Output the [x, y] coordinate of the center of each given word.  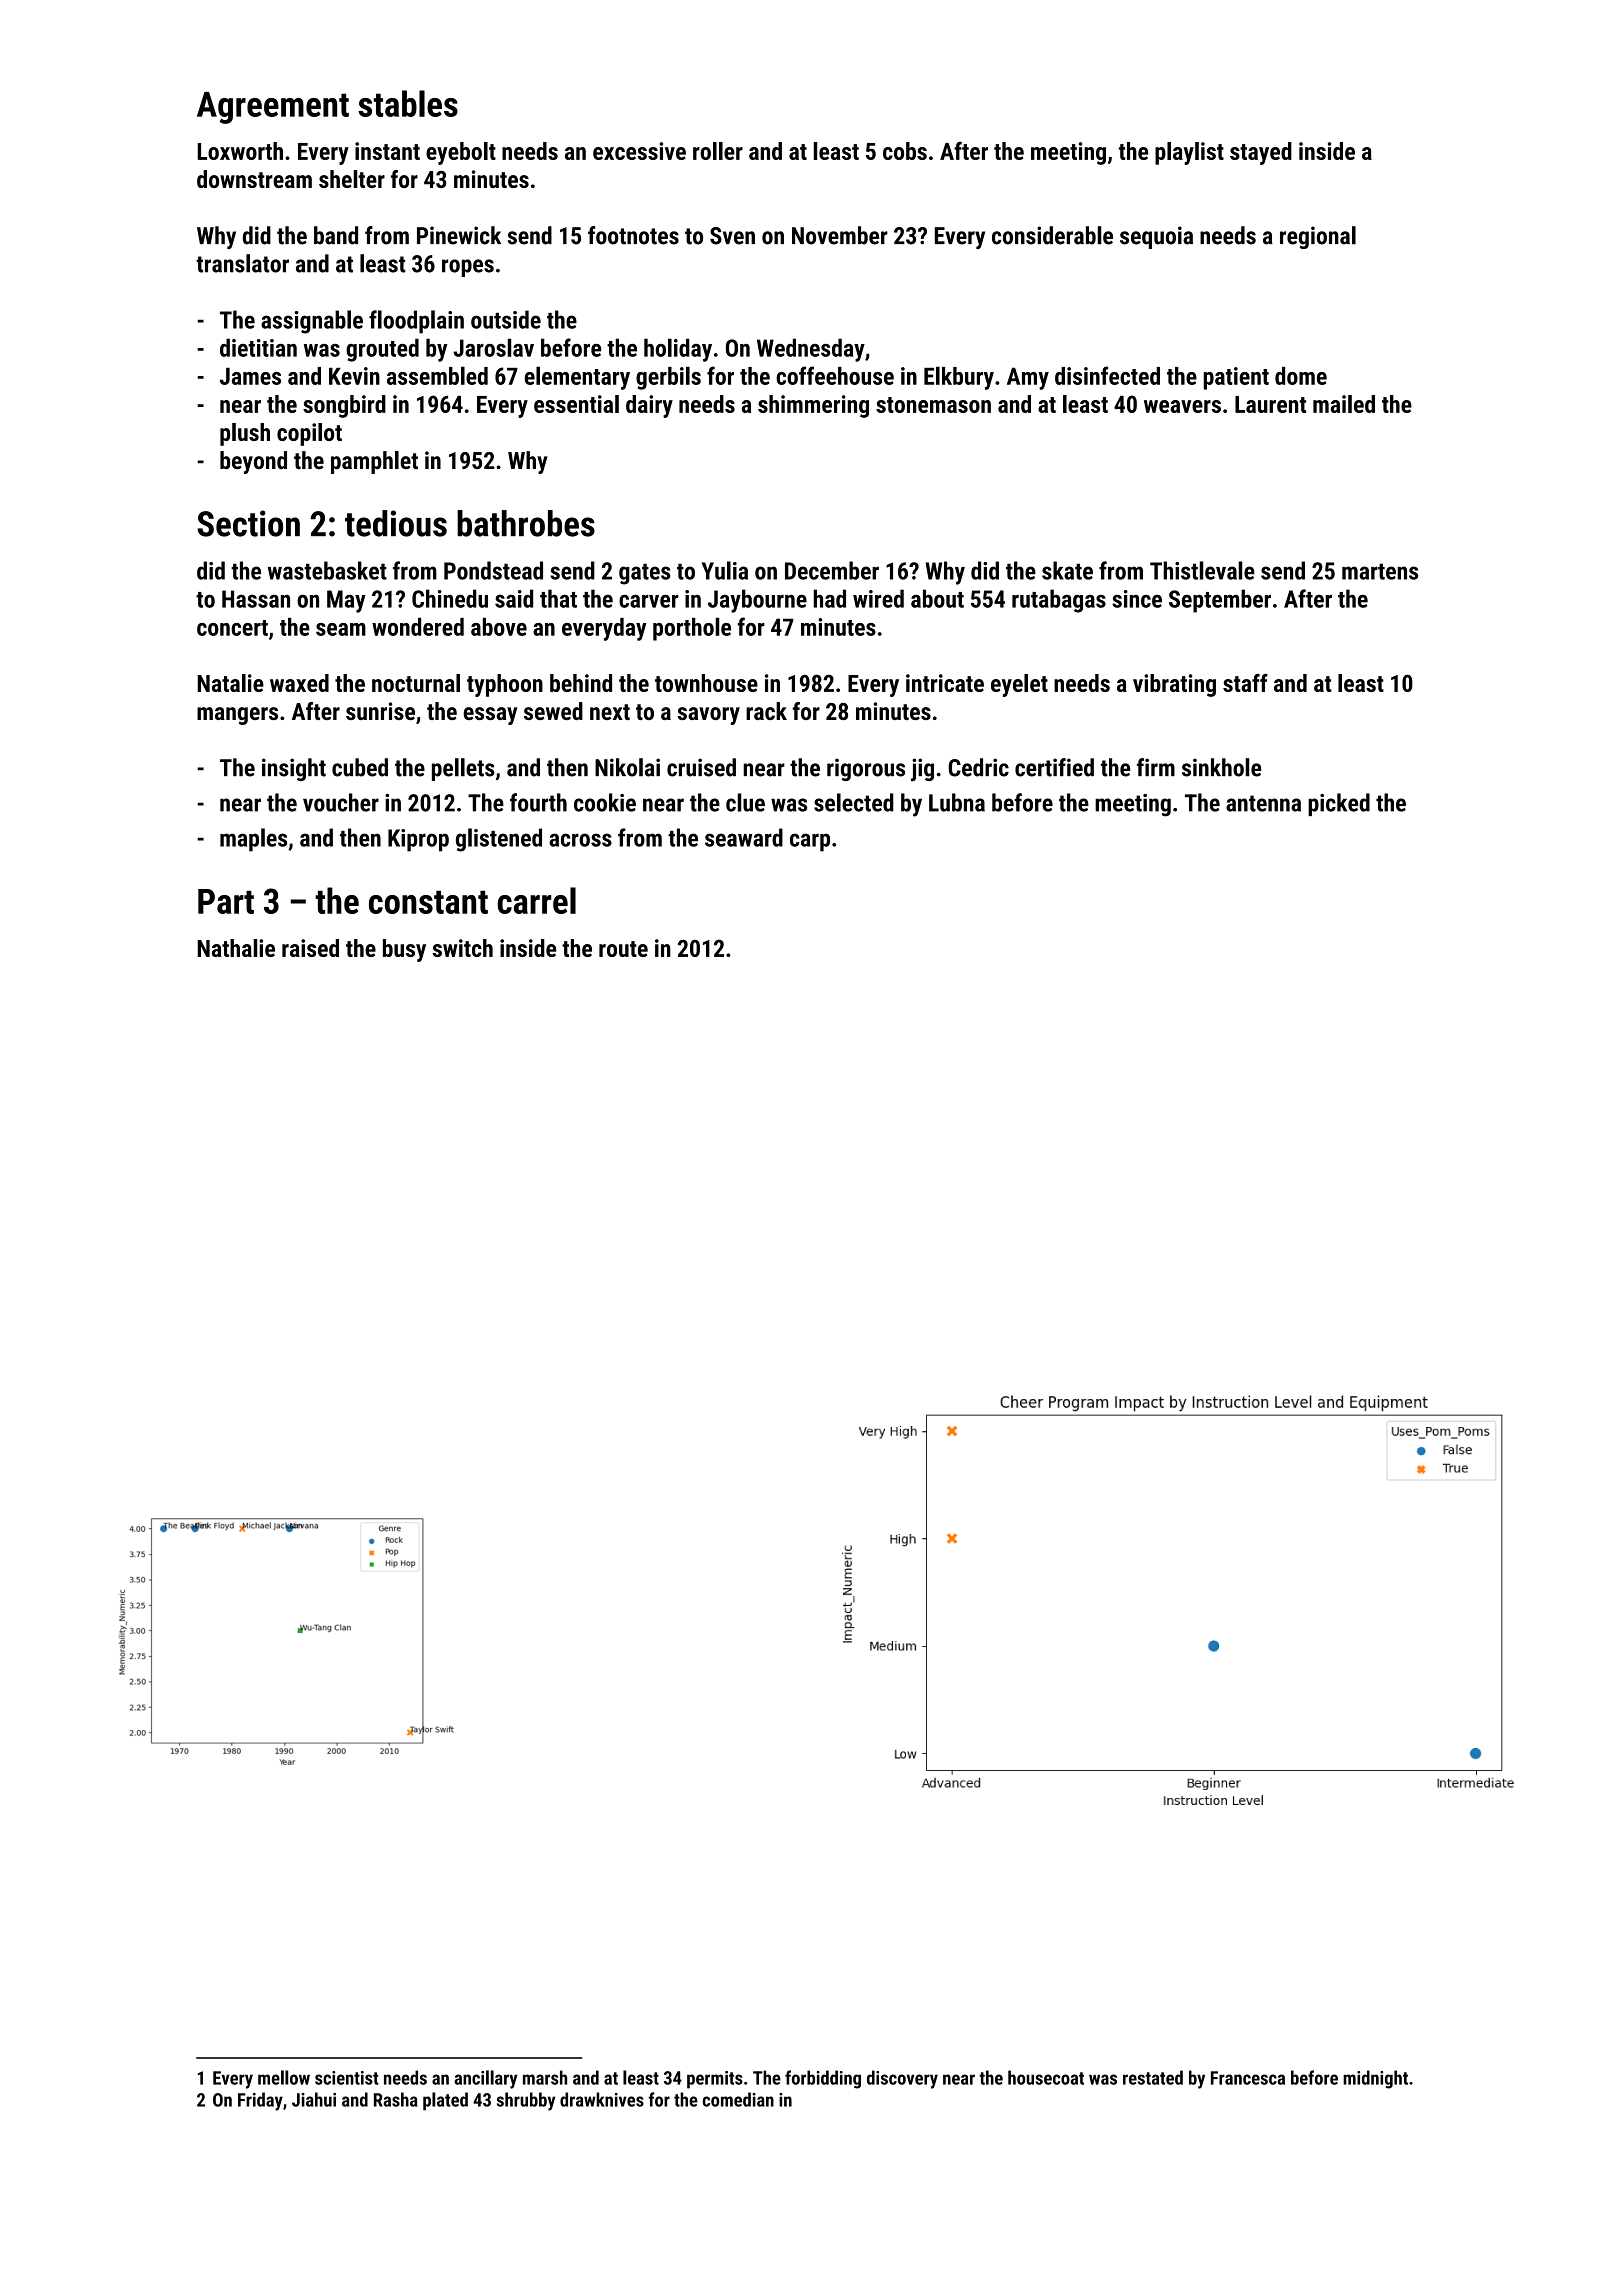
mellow [284, 2077]
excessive [639, 151]
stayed [1261, 153]
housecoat [1046, 2077]
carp [810, 842]
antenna [1263, 803]
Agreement [273, 108]
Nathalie [236, 948]
